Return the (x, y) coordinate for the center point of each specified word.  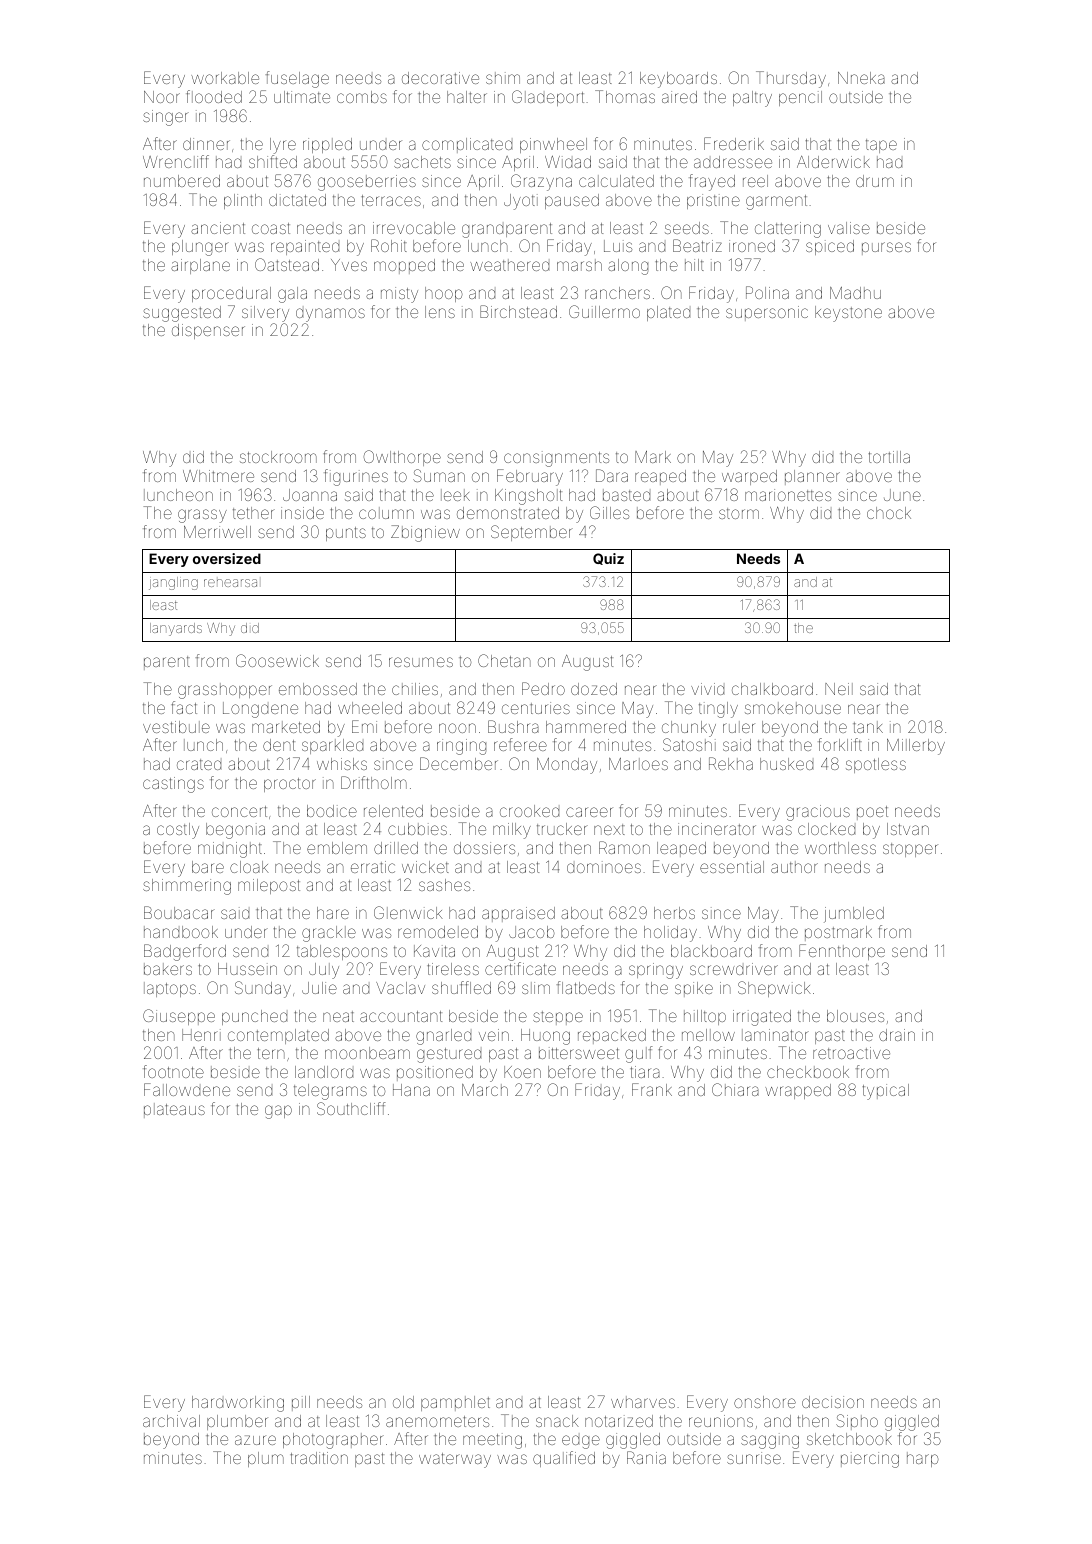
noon (457, 728)
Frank (652, 1089)
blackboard (711, 951)
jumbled (854, 915)
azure (255, 1440)
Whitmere (218, 476)
